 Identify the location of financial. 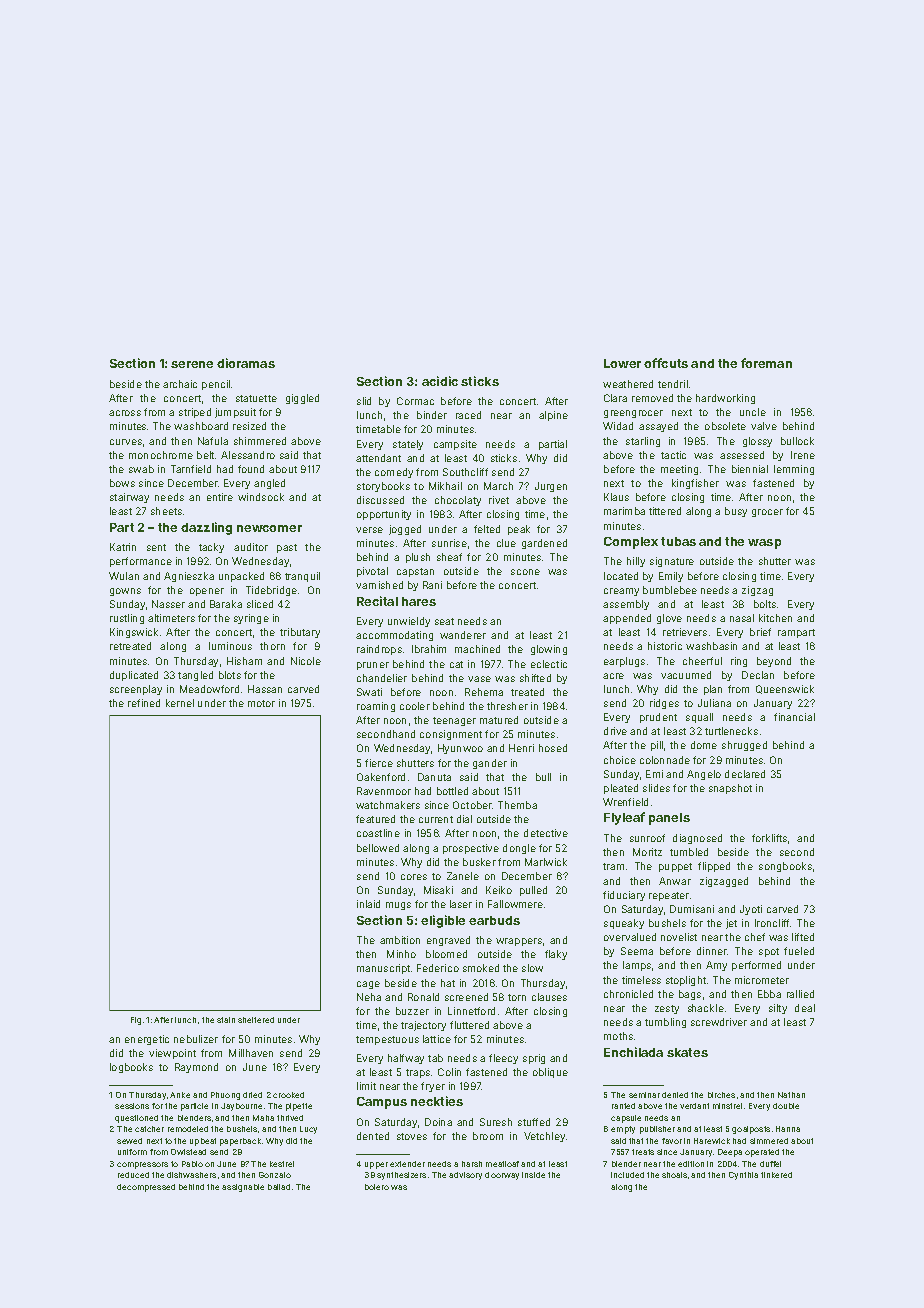
(794, 717).
